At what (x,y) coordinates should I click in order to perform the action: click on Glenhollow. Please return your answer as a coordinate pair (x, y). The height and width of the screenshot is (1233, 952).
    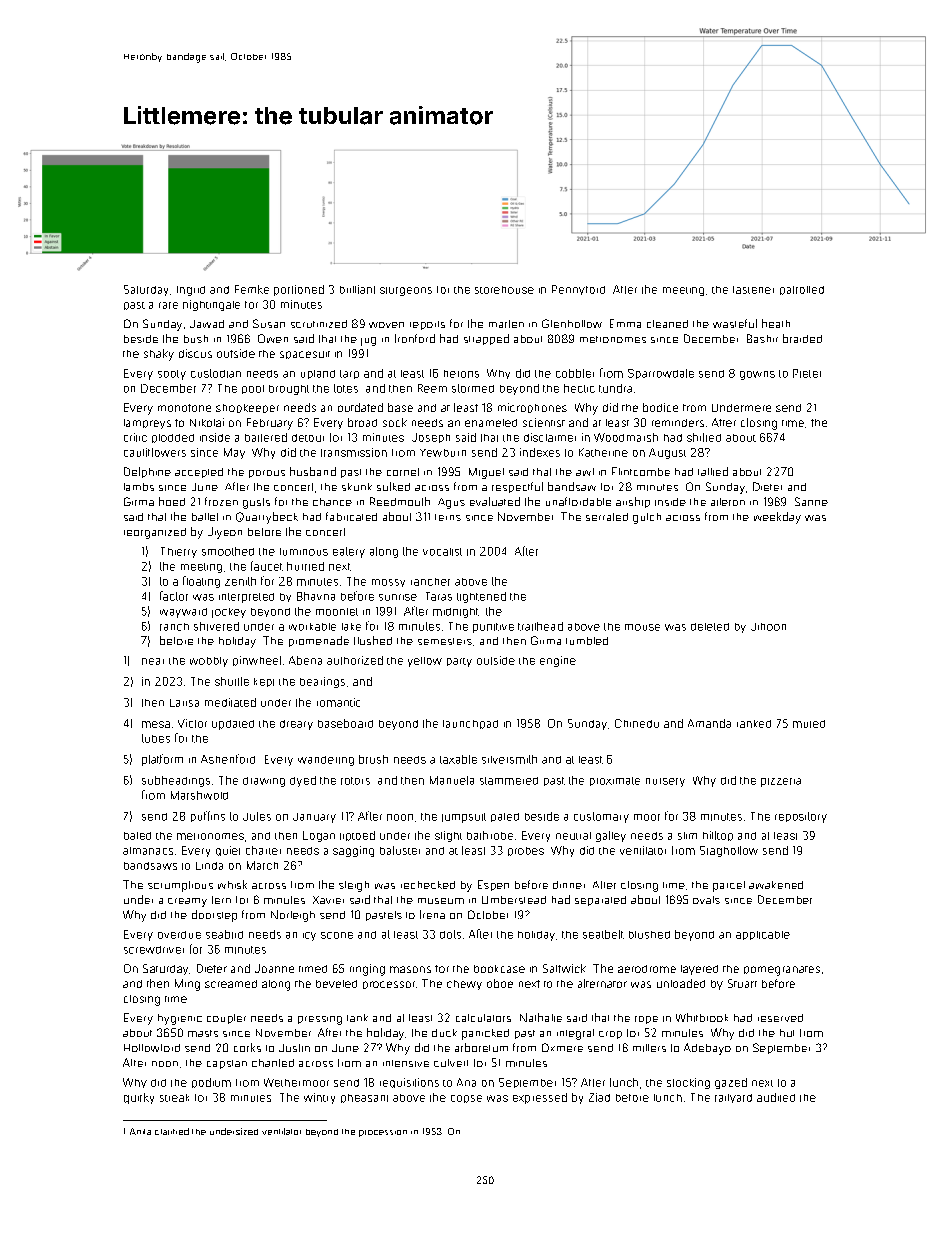
    Looking at the image, I should click on (572, 323).
